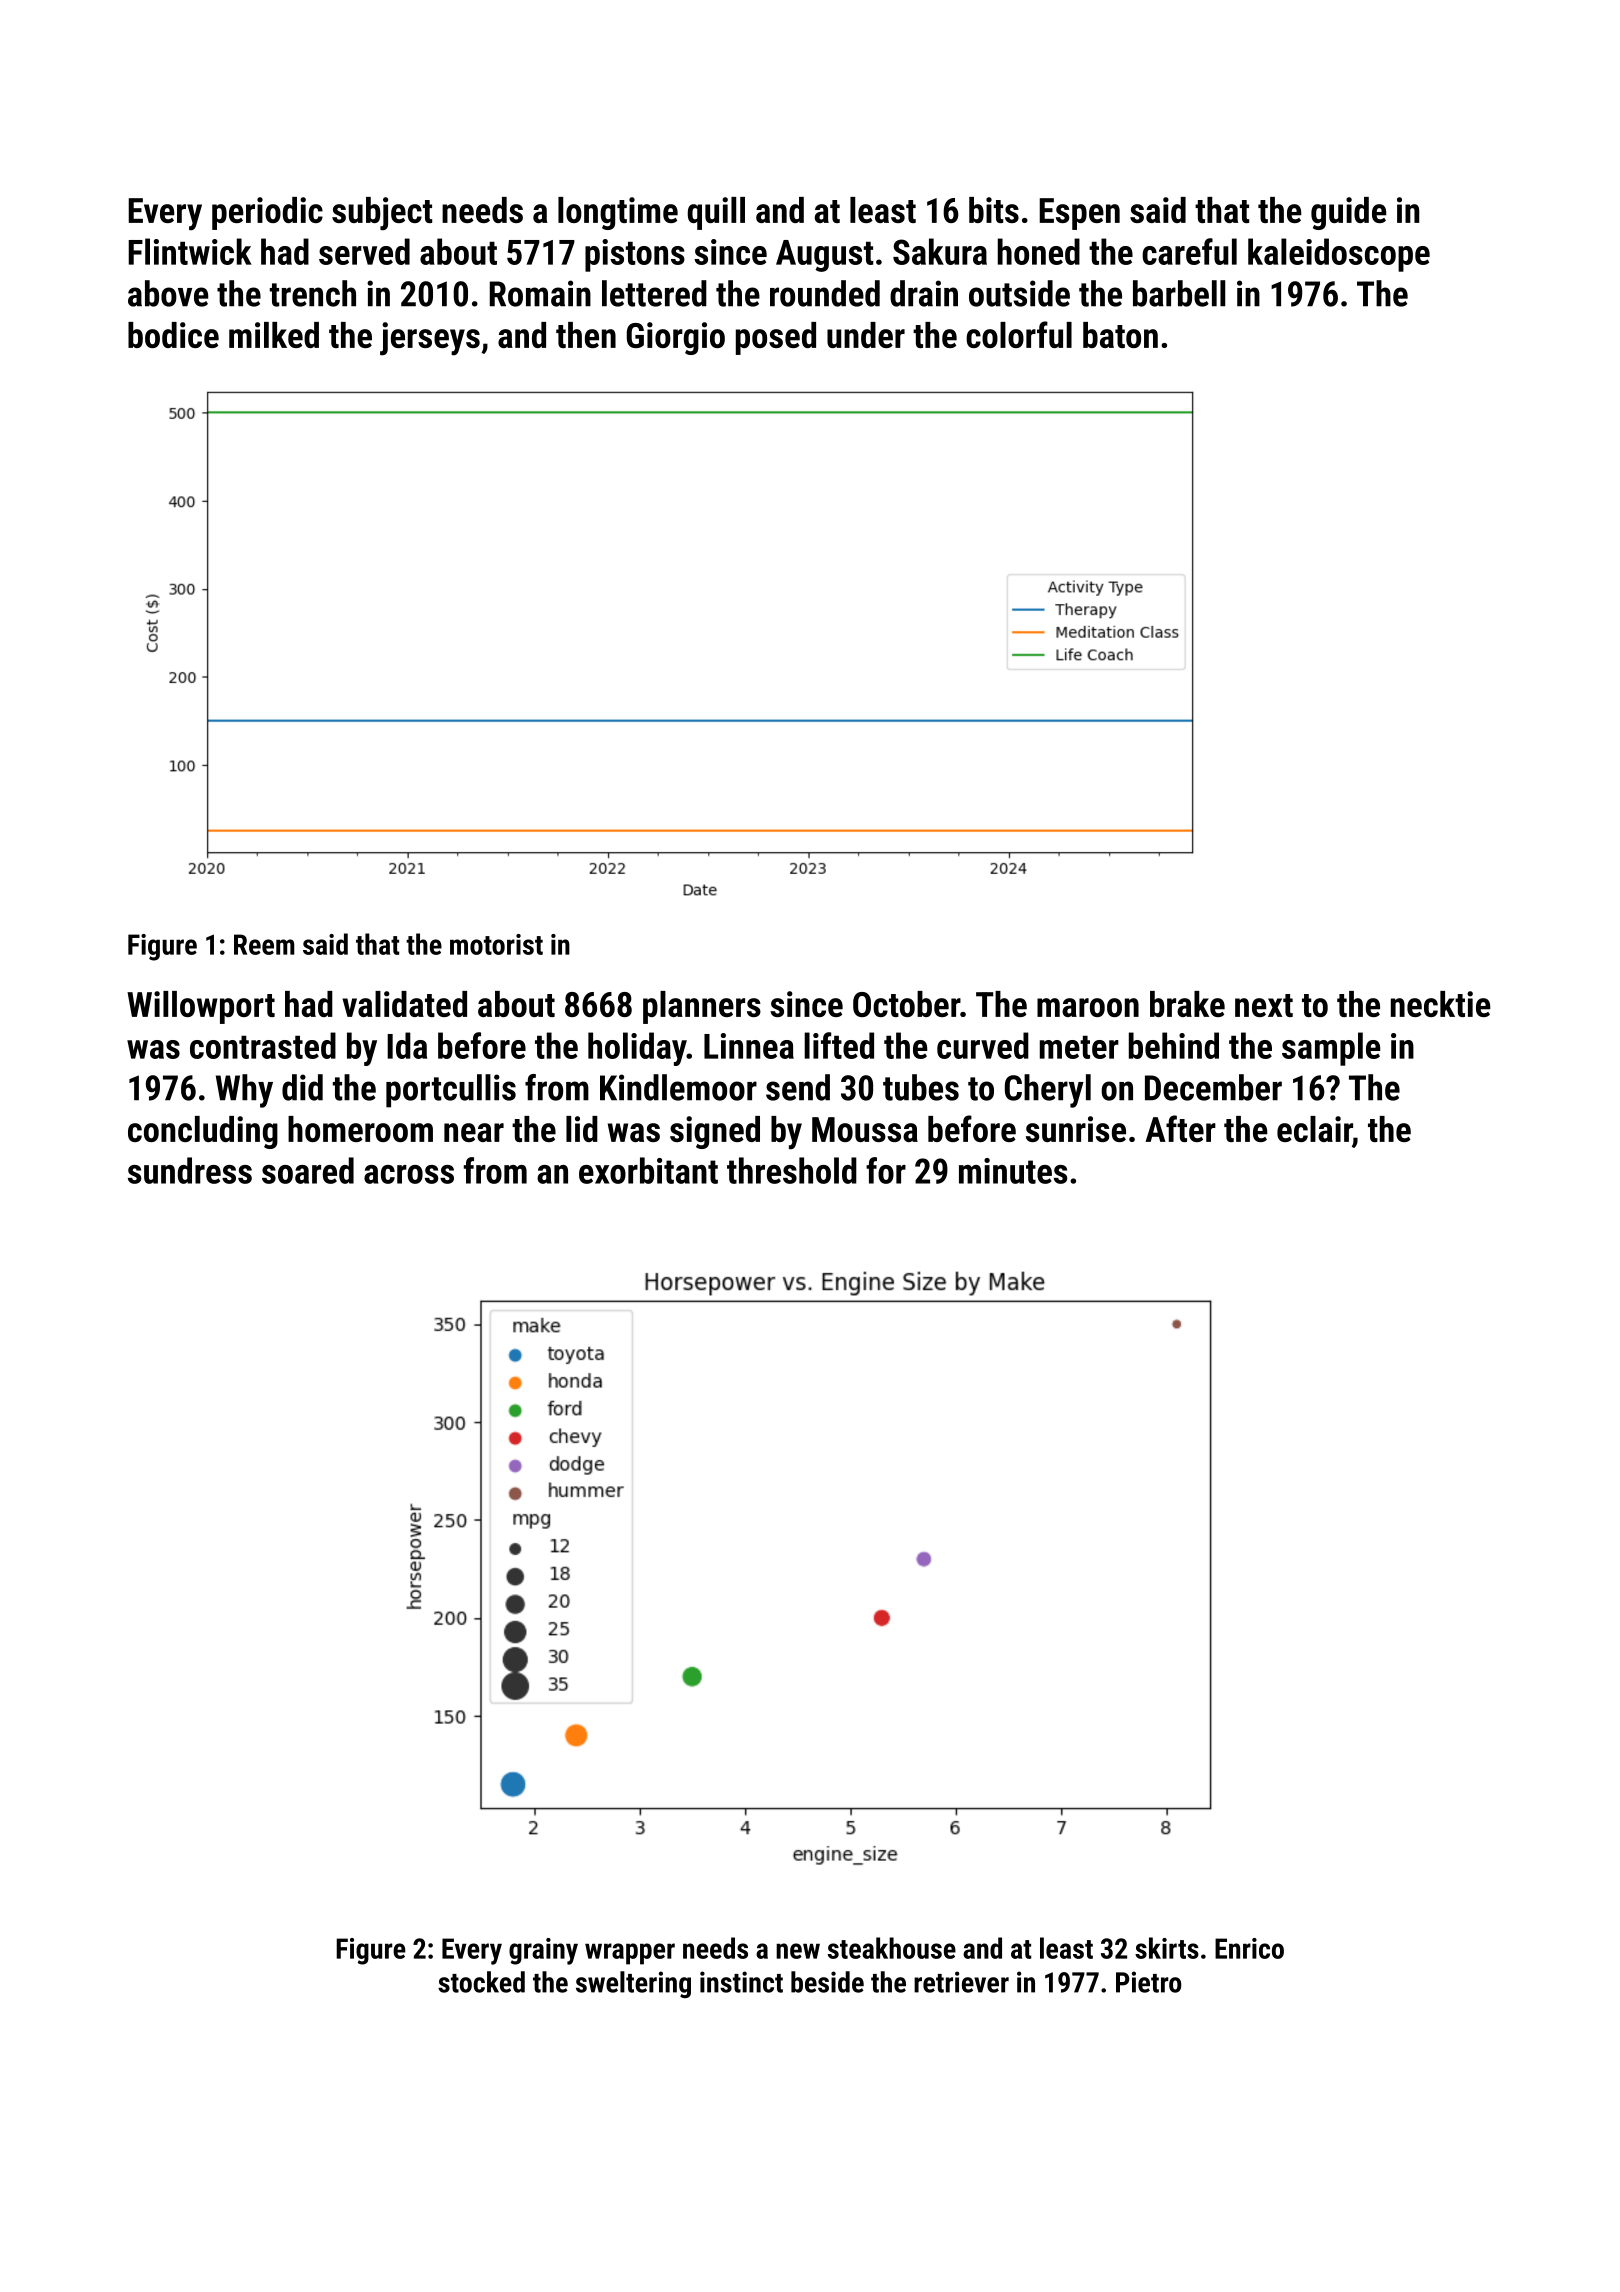 The height and width of the screenshot is (2292, 1620). Describe the element at coordinates (1348, 213) in the screenshot. I see `guide` at that location.
